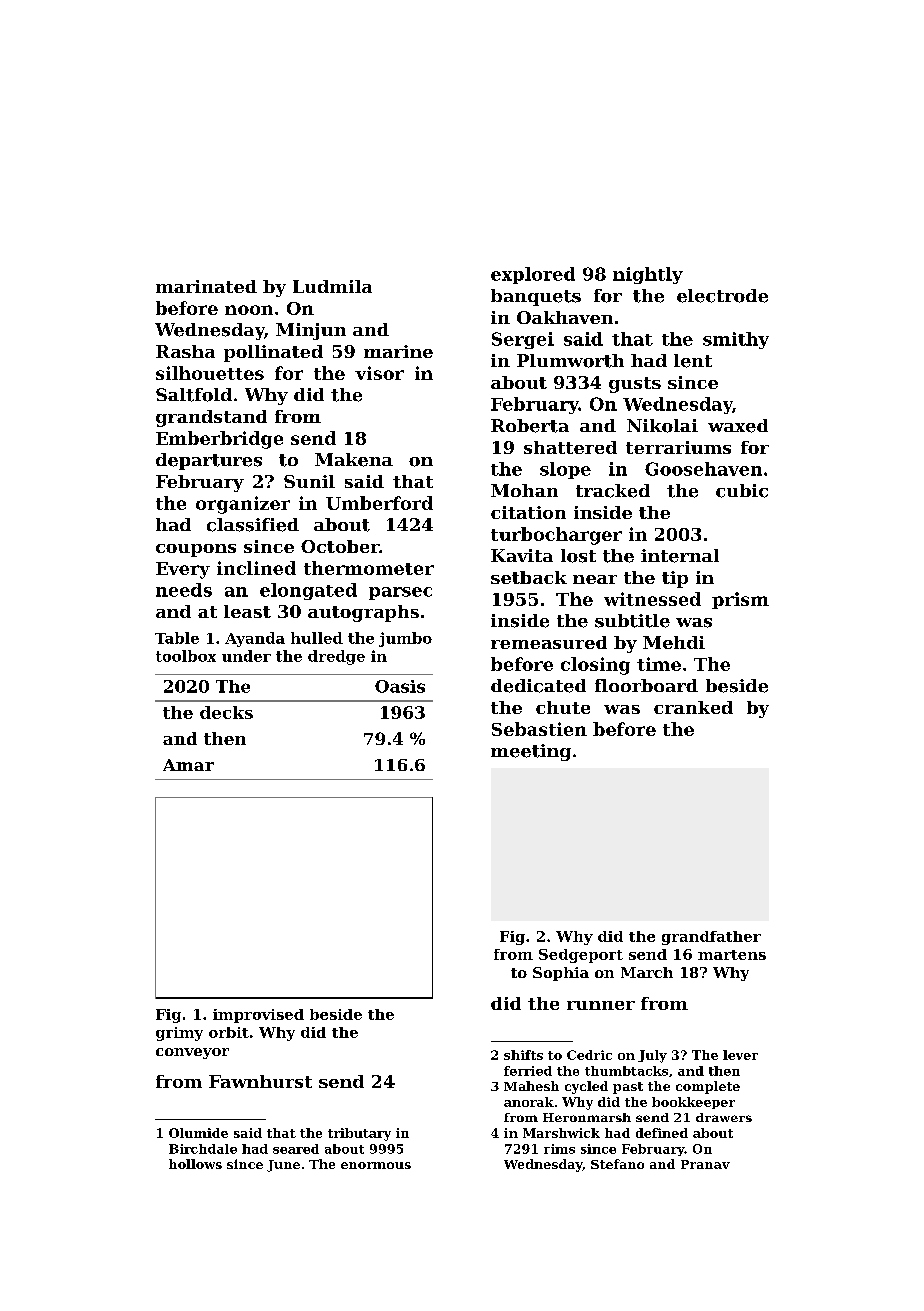 This screenshot has width=924, height=1311. I want to click on waxed, so click(738, 426).
